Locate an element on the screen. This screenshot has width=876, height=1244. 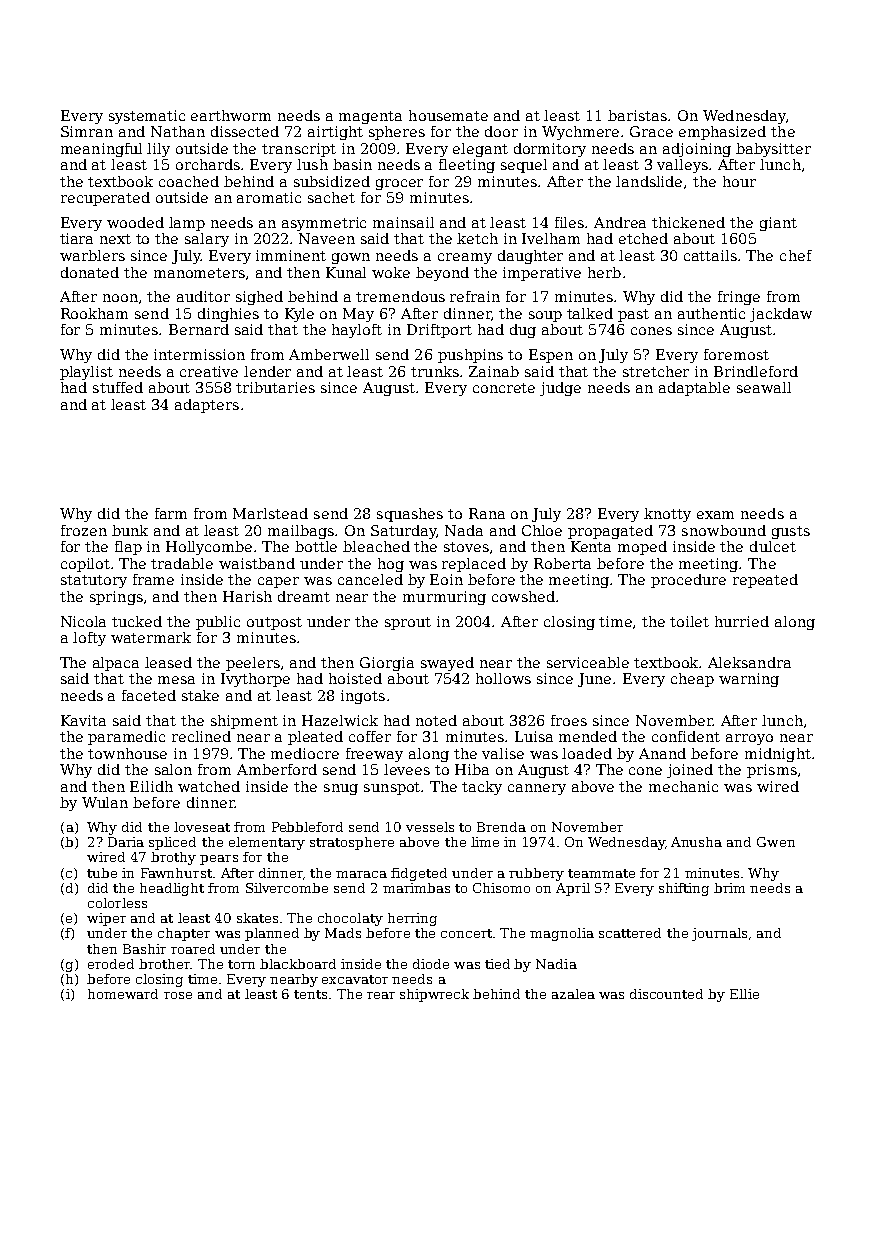
beyond is located at coordinates (442, 274).
